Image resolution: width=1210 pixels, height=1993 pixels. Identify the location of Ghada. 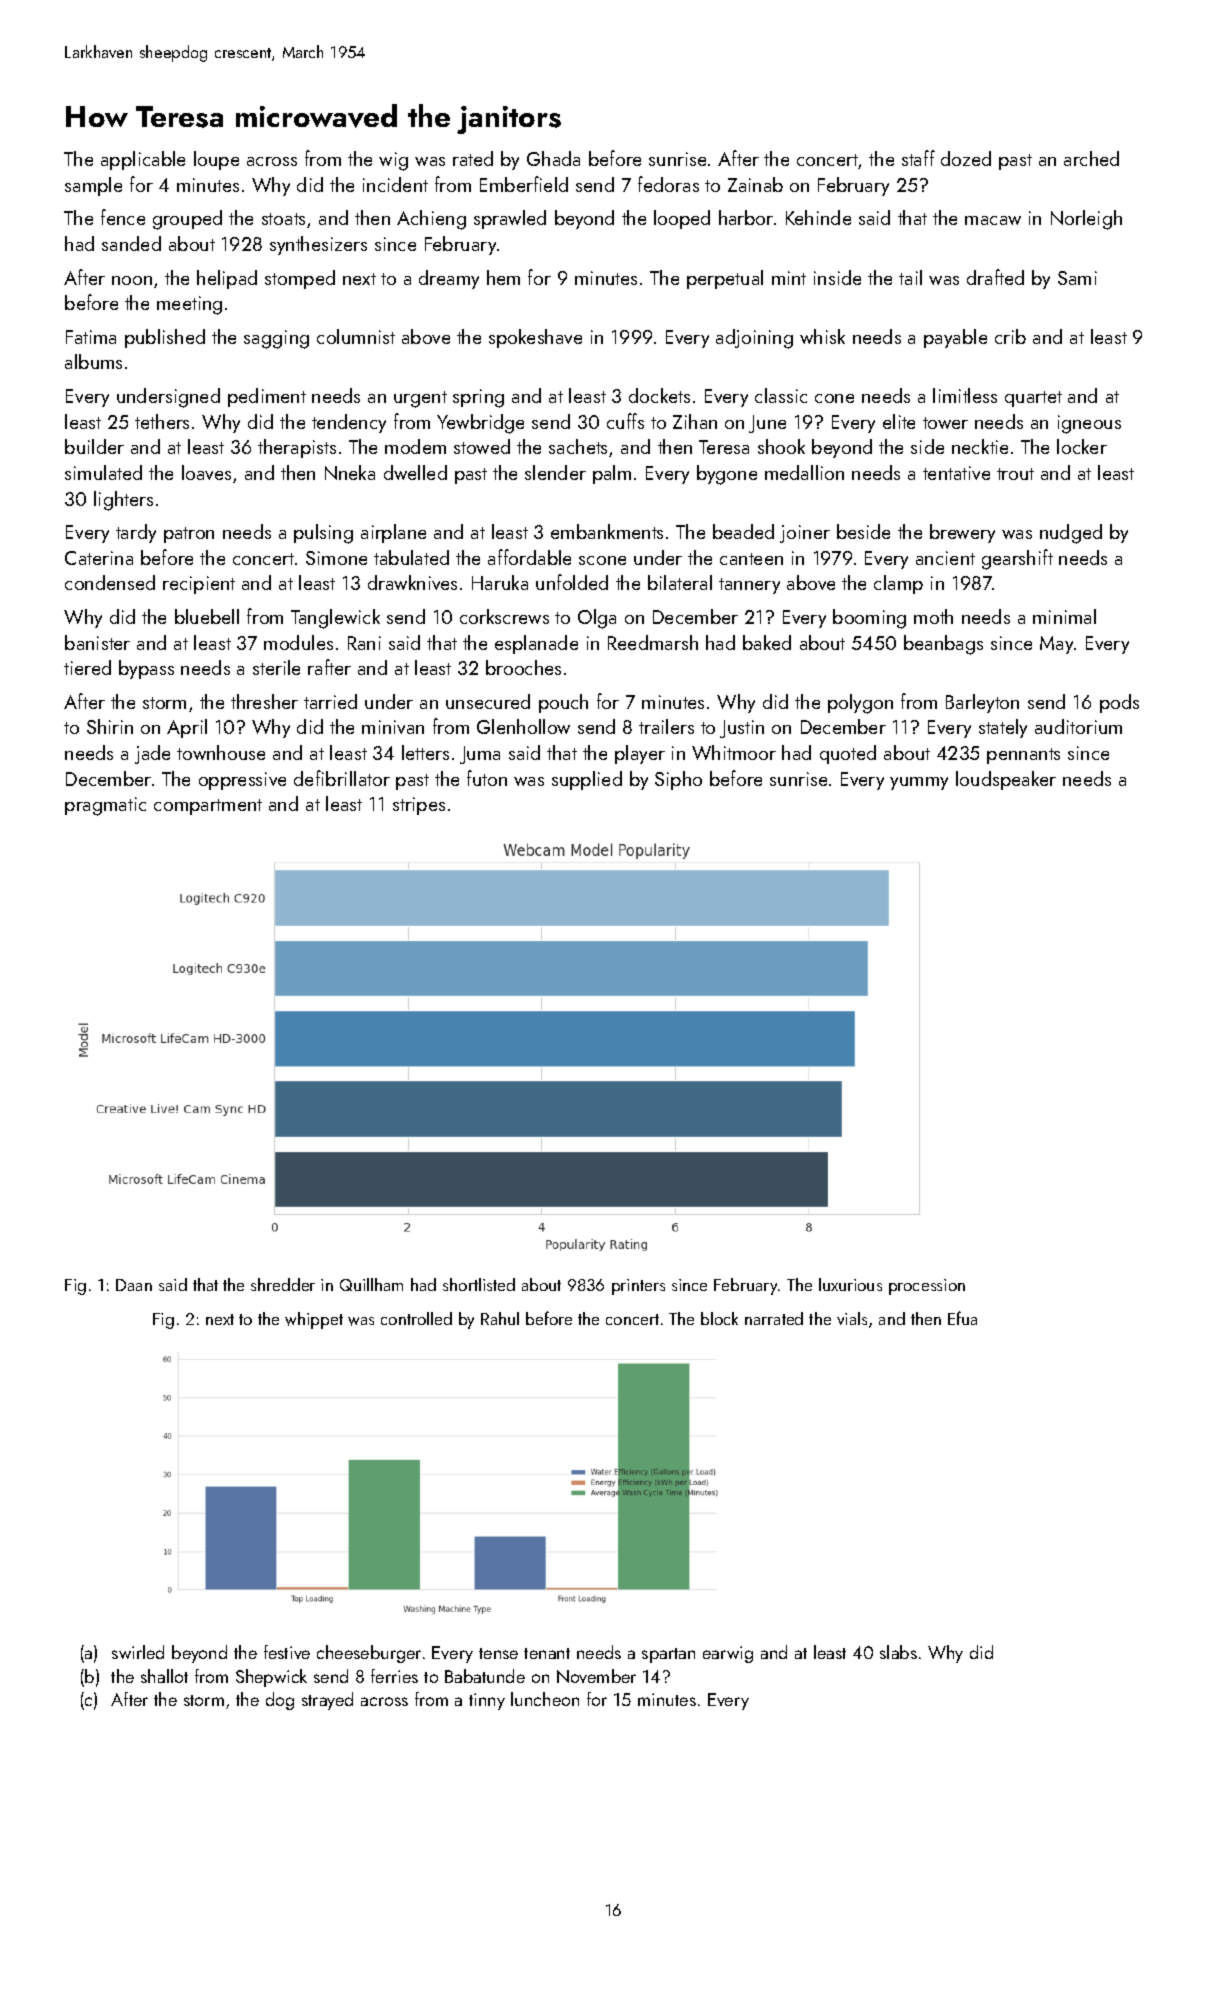
(553, 158).
